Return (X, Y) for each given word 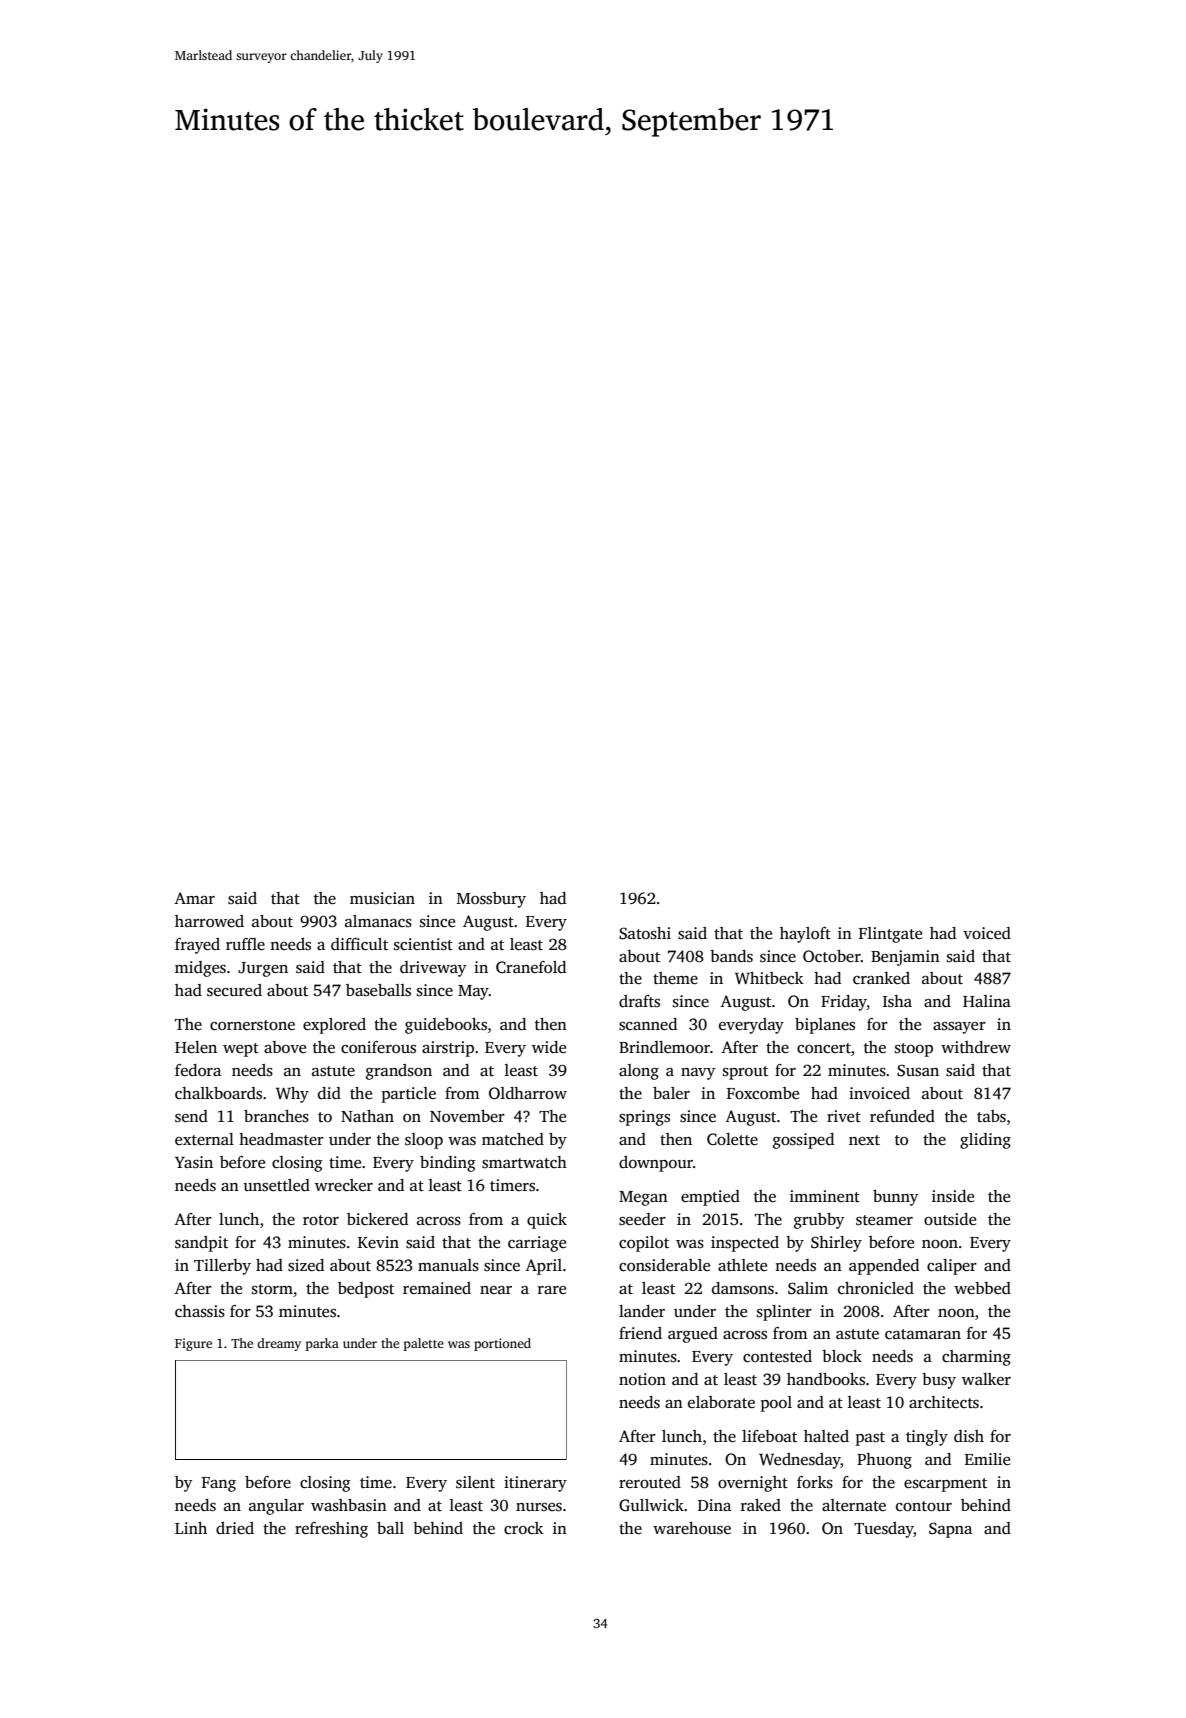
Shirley (836, 1244)
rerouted (650, 1482)
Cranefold (531, 967)
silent (475, 1482)
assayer (959, 1028)
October (832, 956)
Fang (219, 1484)
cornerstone (252, 1025)
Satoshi (645, 933)
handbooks (826, 1379)
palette (424, 1344)
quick (547, 1221)
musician (382, 898)
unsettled (276, 1185)
